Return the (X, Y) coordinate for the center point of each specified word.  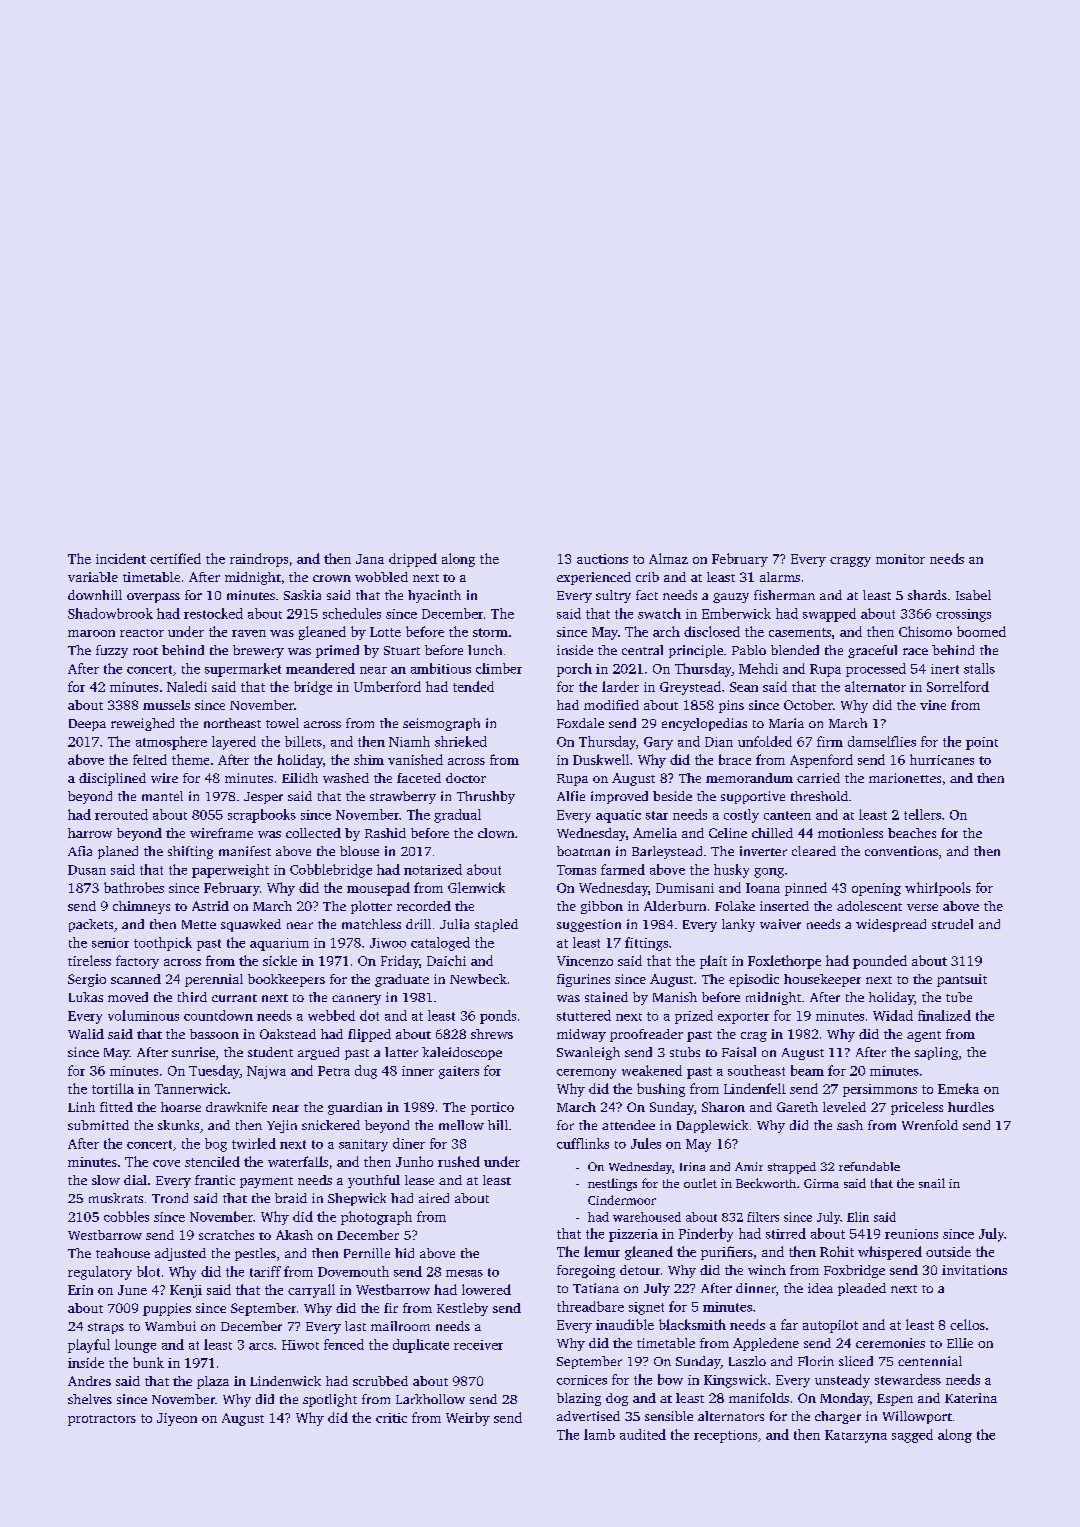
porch (574, 670)
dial (135, 1180)
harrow (90, 833)
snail (932, 1183)
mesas (464, 1273)
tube (959, 997)
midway (581, 1035)
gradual (457, 816)
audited (643, 1434)
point (982, 743)
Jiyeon (177, 1419)
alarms (780, 577)
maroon (91, 633)
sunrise (193, 1052)
